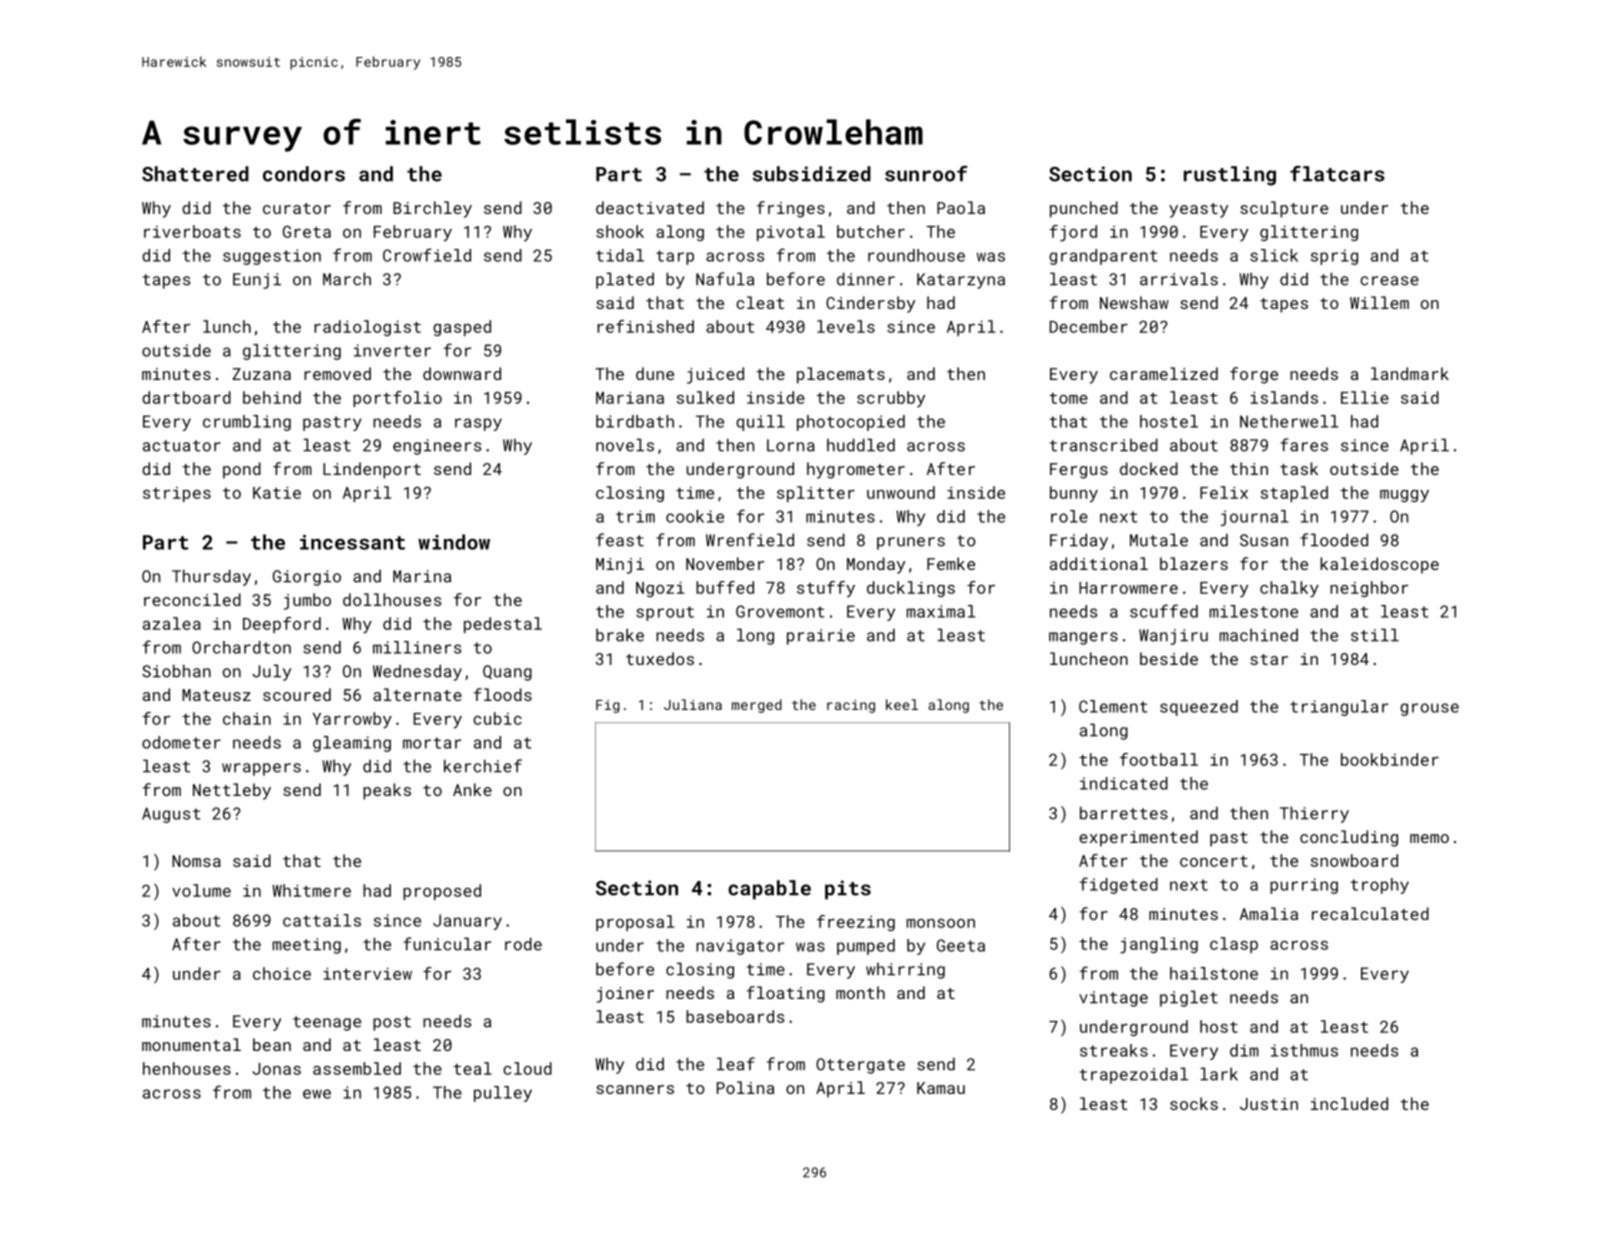 The image size is (1605, 1240). What do you see at coordinates (1410, 373) in the screenshot?
I see `landmark` at bounding box center [1410, 373].
